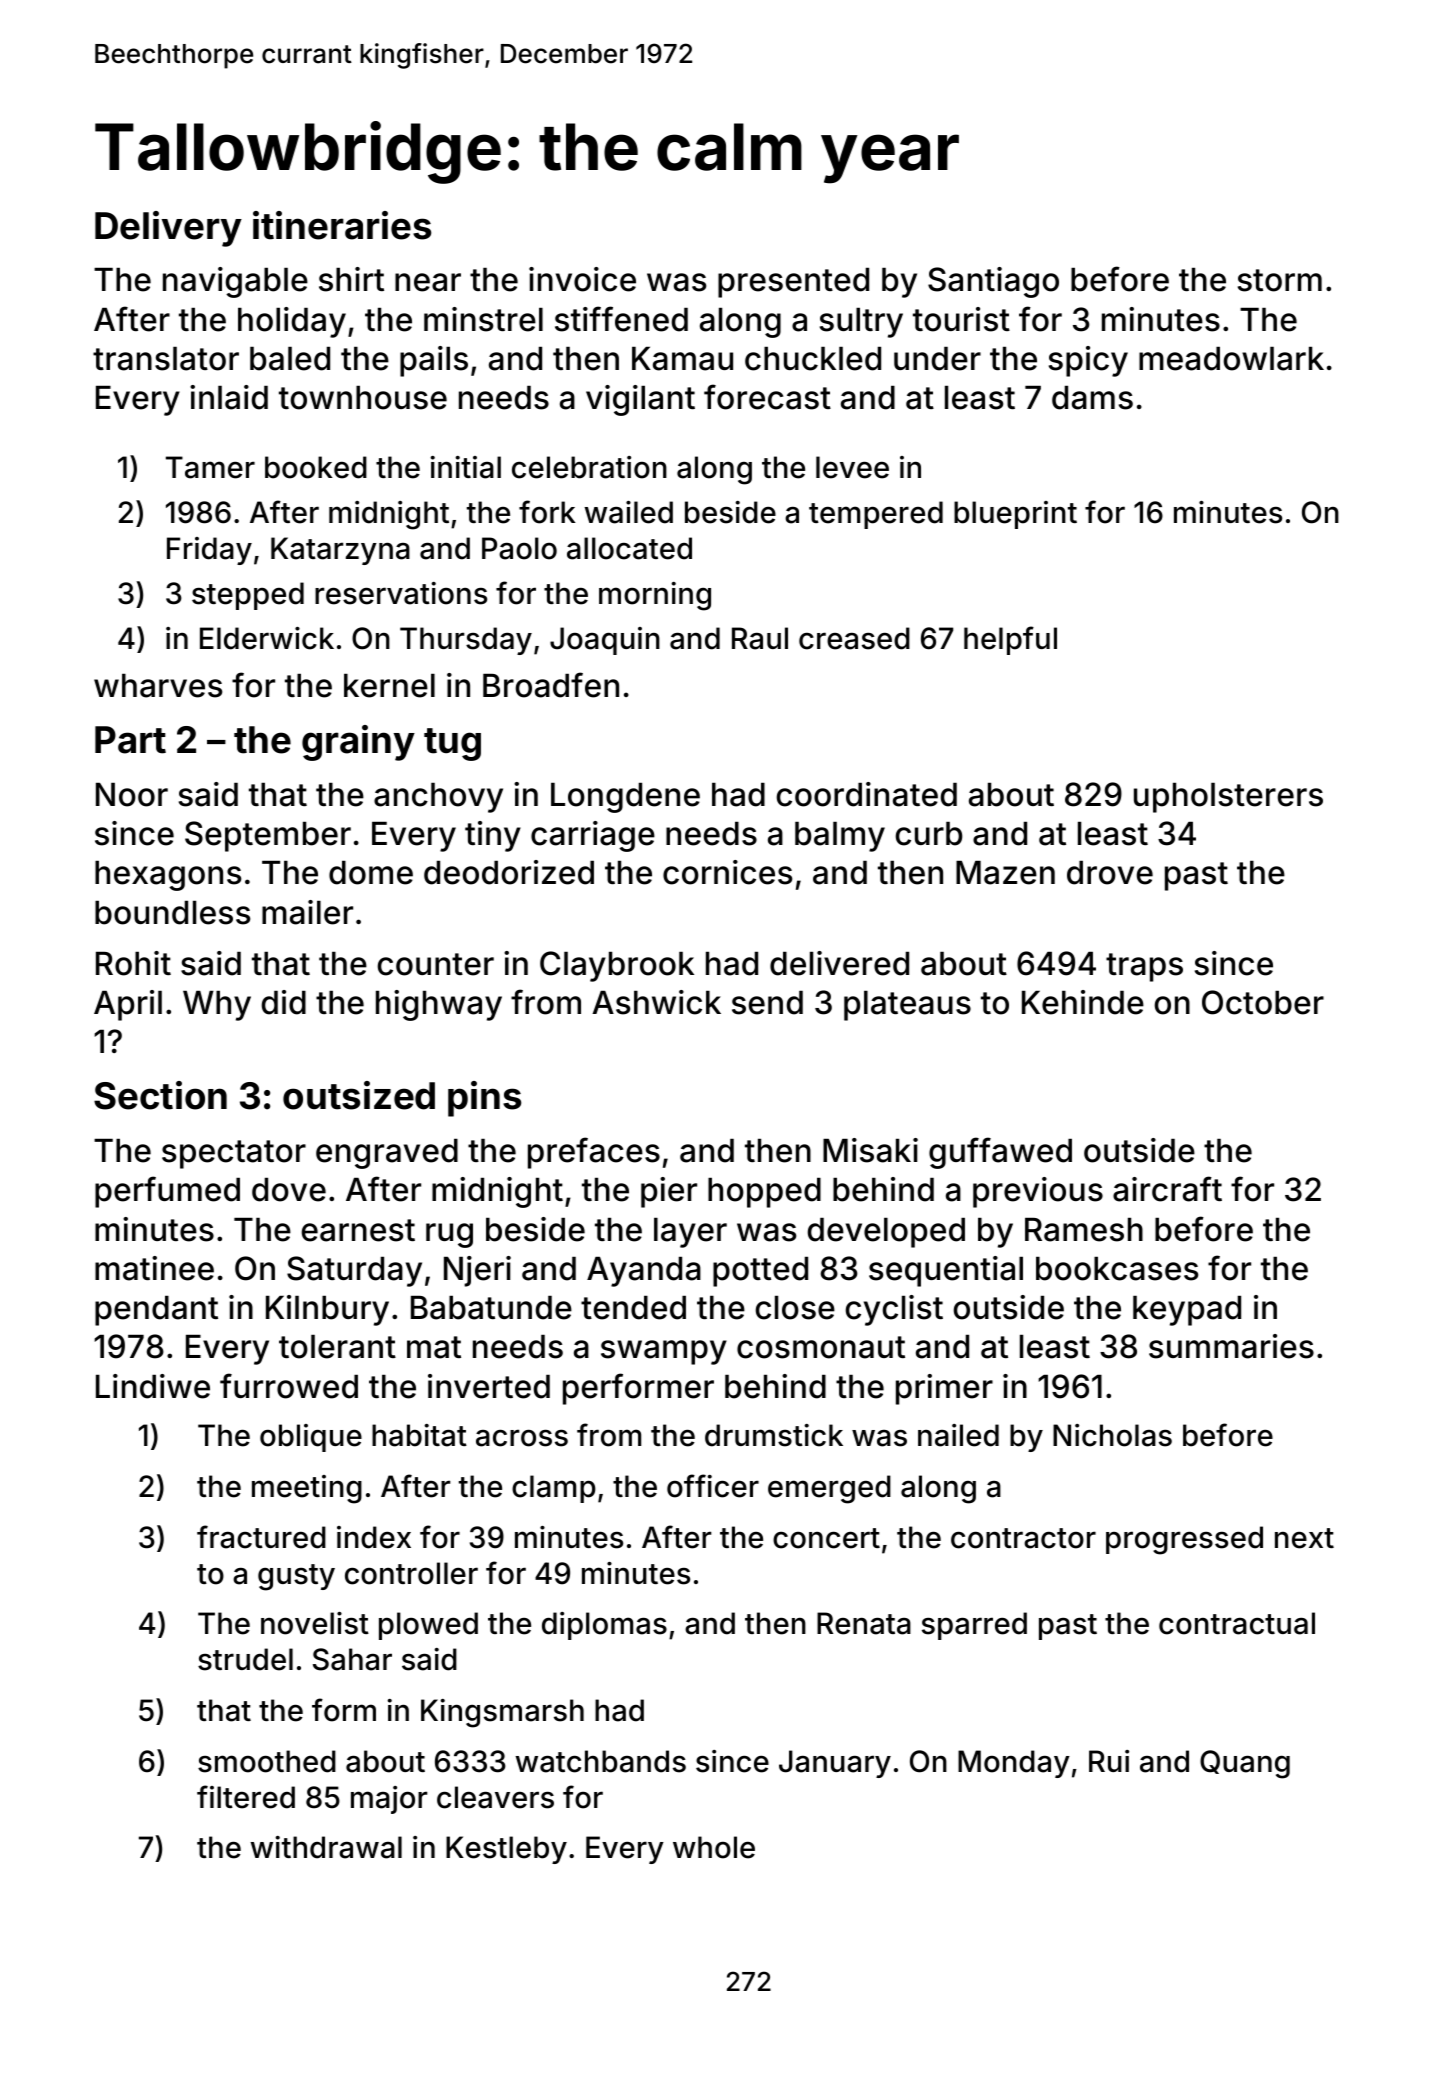 This screenshot has width=1450, height=2100. Describe the element at coordinates (813, 359) in the screenshot. I see `chuckled` at that location.
